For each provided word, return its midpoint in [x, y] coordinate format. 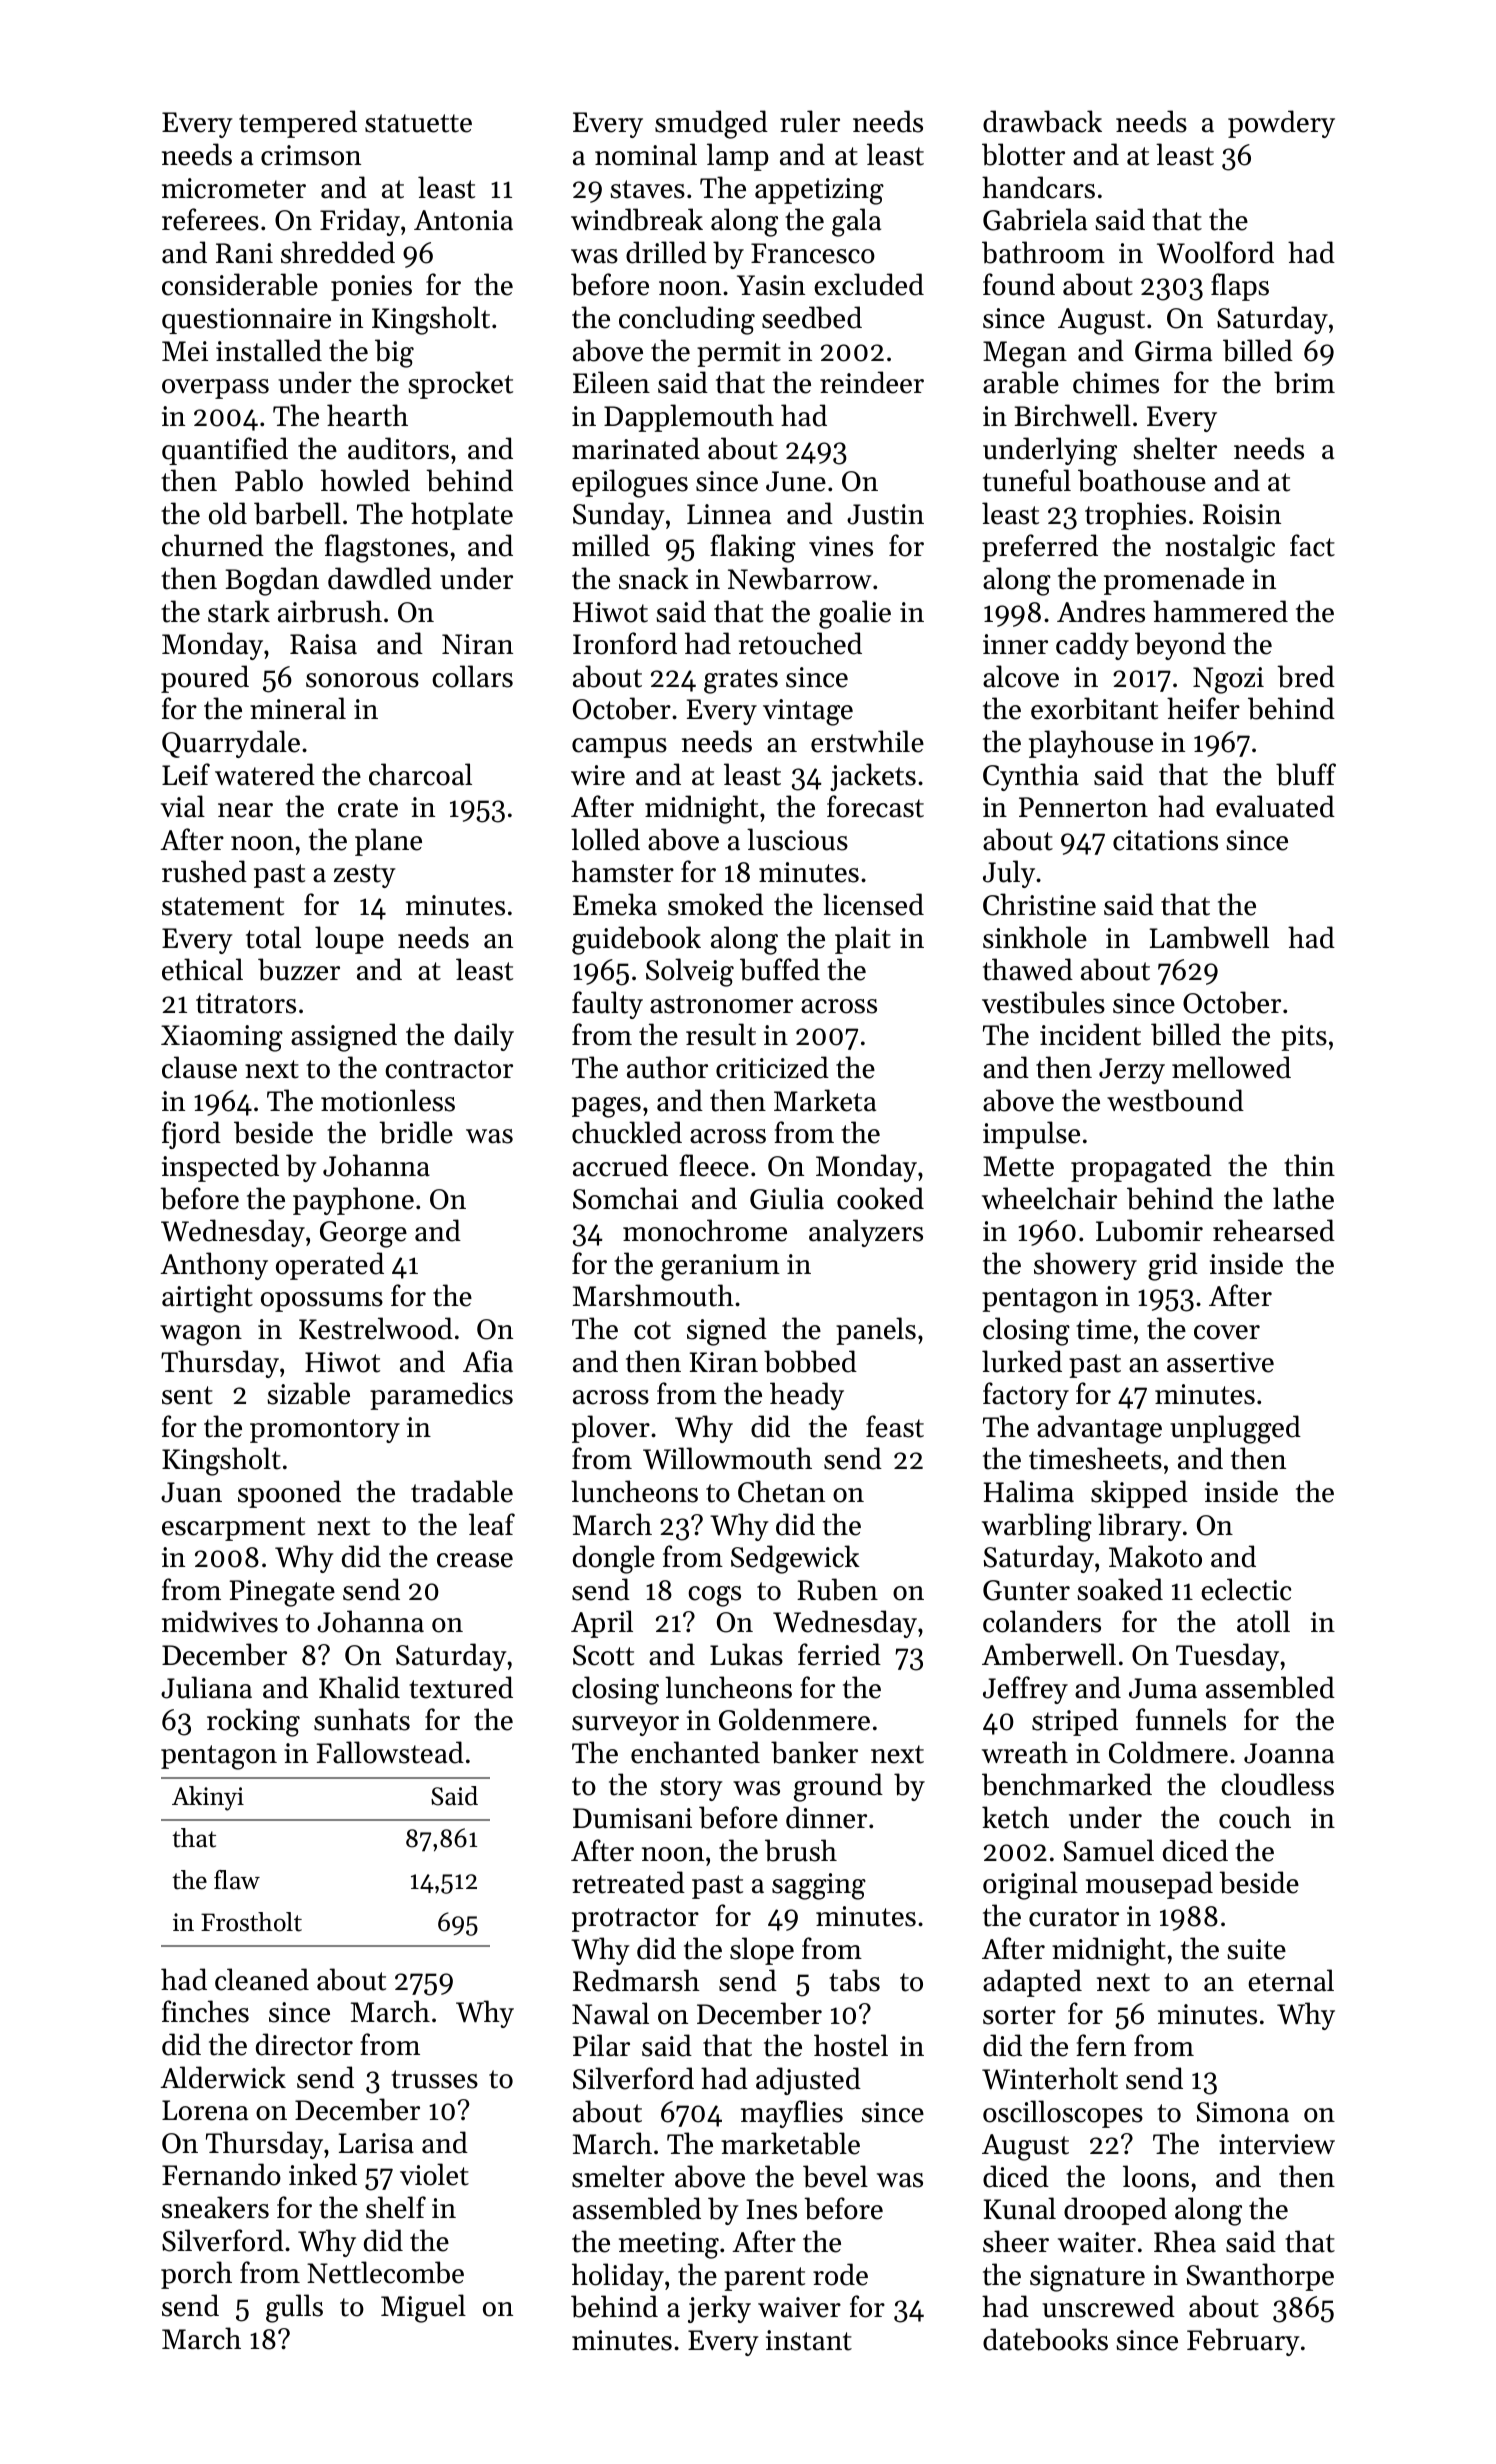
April [602, 1624]
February [1243, 2342]
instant [809, 2340]
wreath [1025, 1752]
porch [196, 2275]
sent [187, 1395]
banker [814, 1752]
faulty [607, 1005]
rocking [253, 1722]
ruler [810, 121]
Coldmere [1168, 1752]
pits [1304, 1038]
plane [388, 842]
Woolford [1215, 252]
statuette [418, 123]
